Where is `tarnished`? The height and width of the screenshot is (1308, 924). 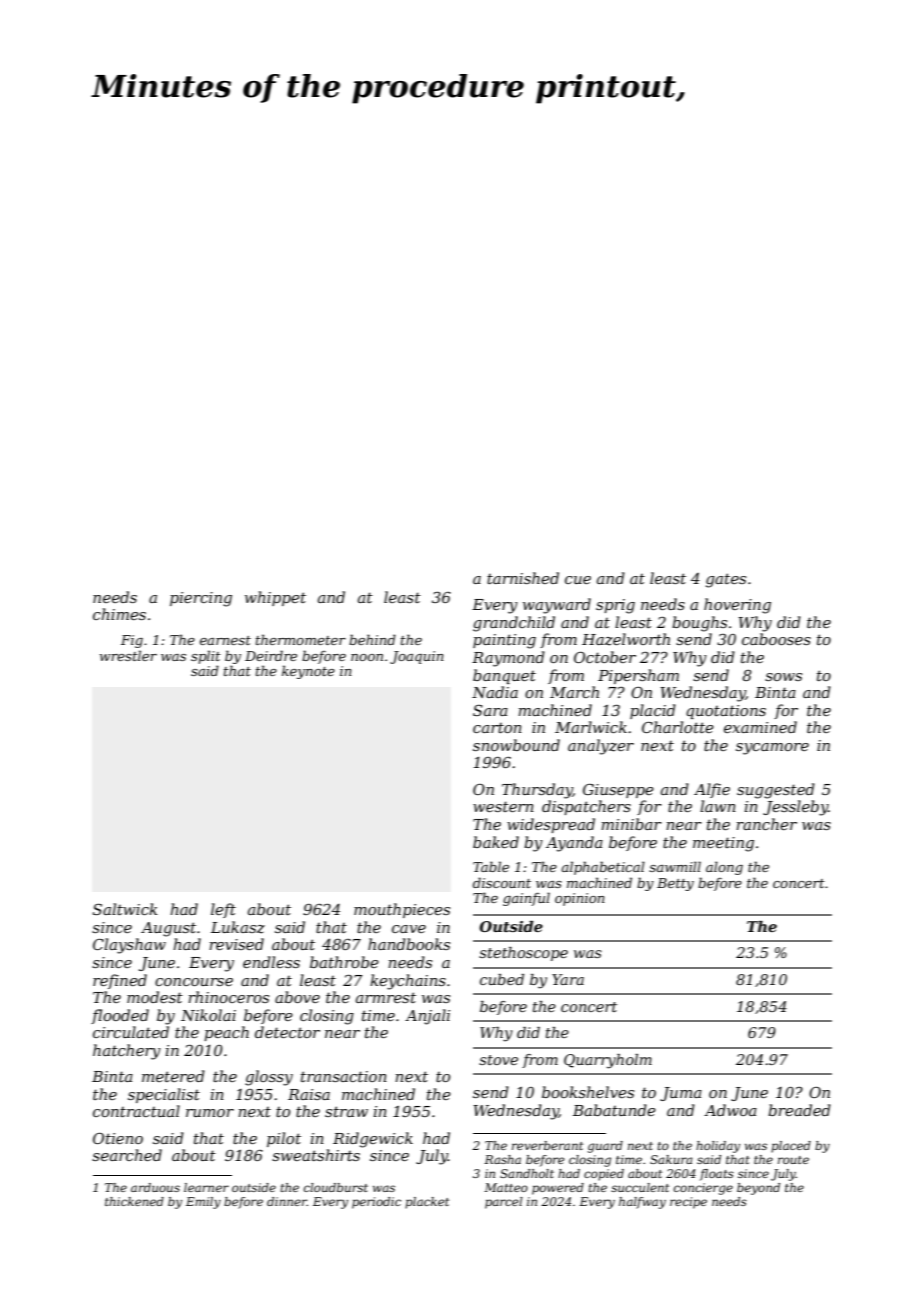 tarnished is located at coordinates (523, 578).
